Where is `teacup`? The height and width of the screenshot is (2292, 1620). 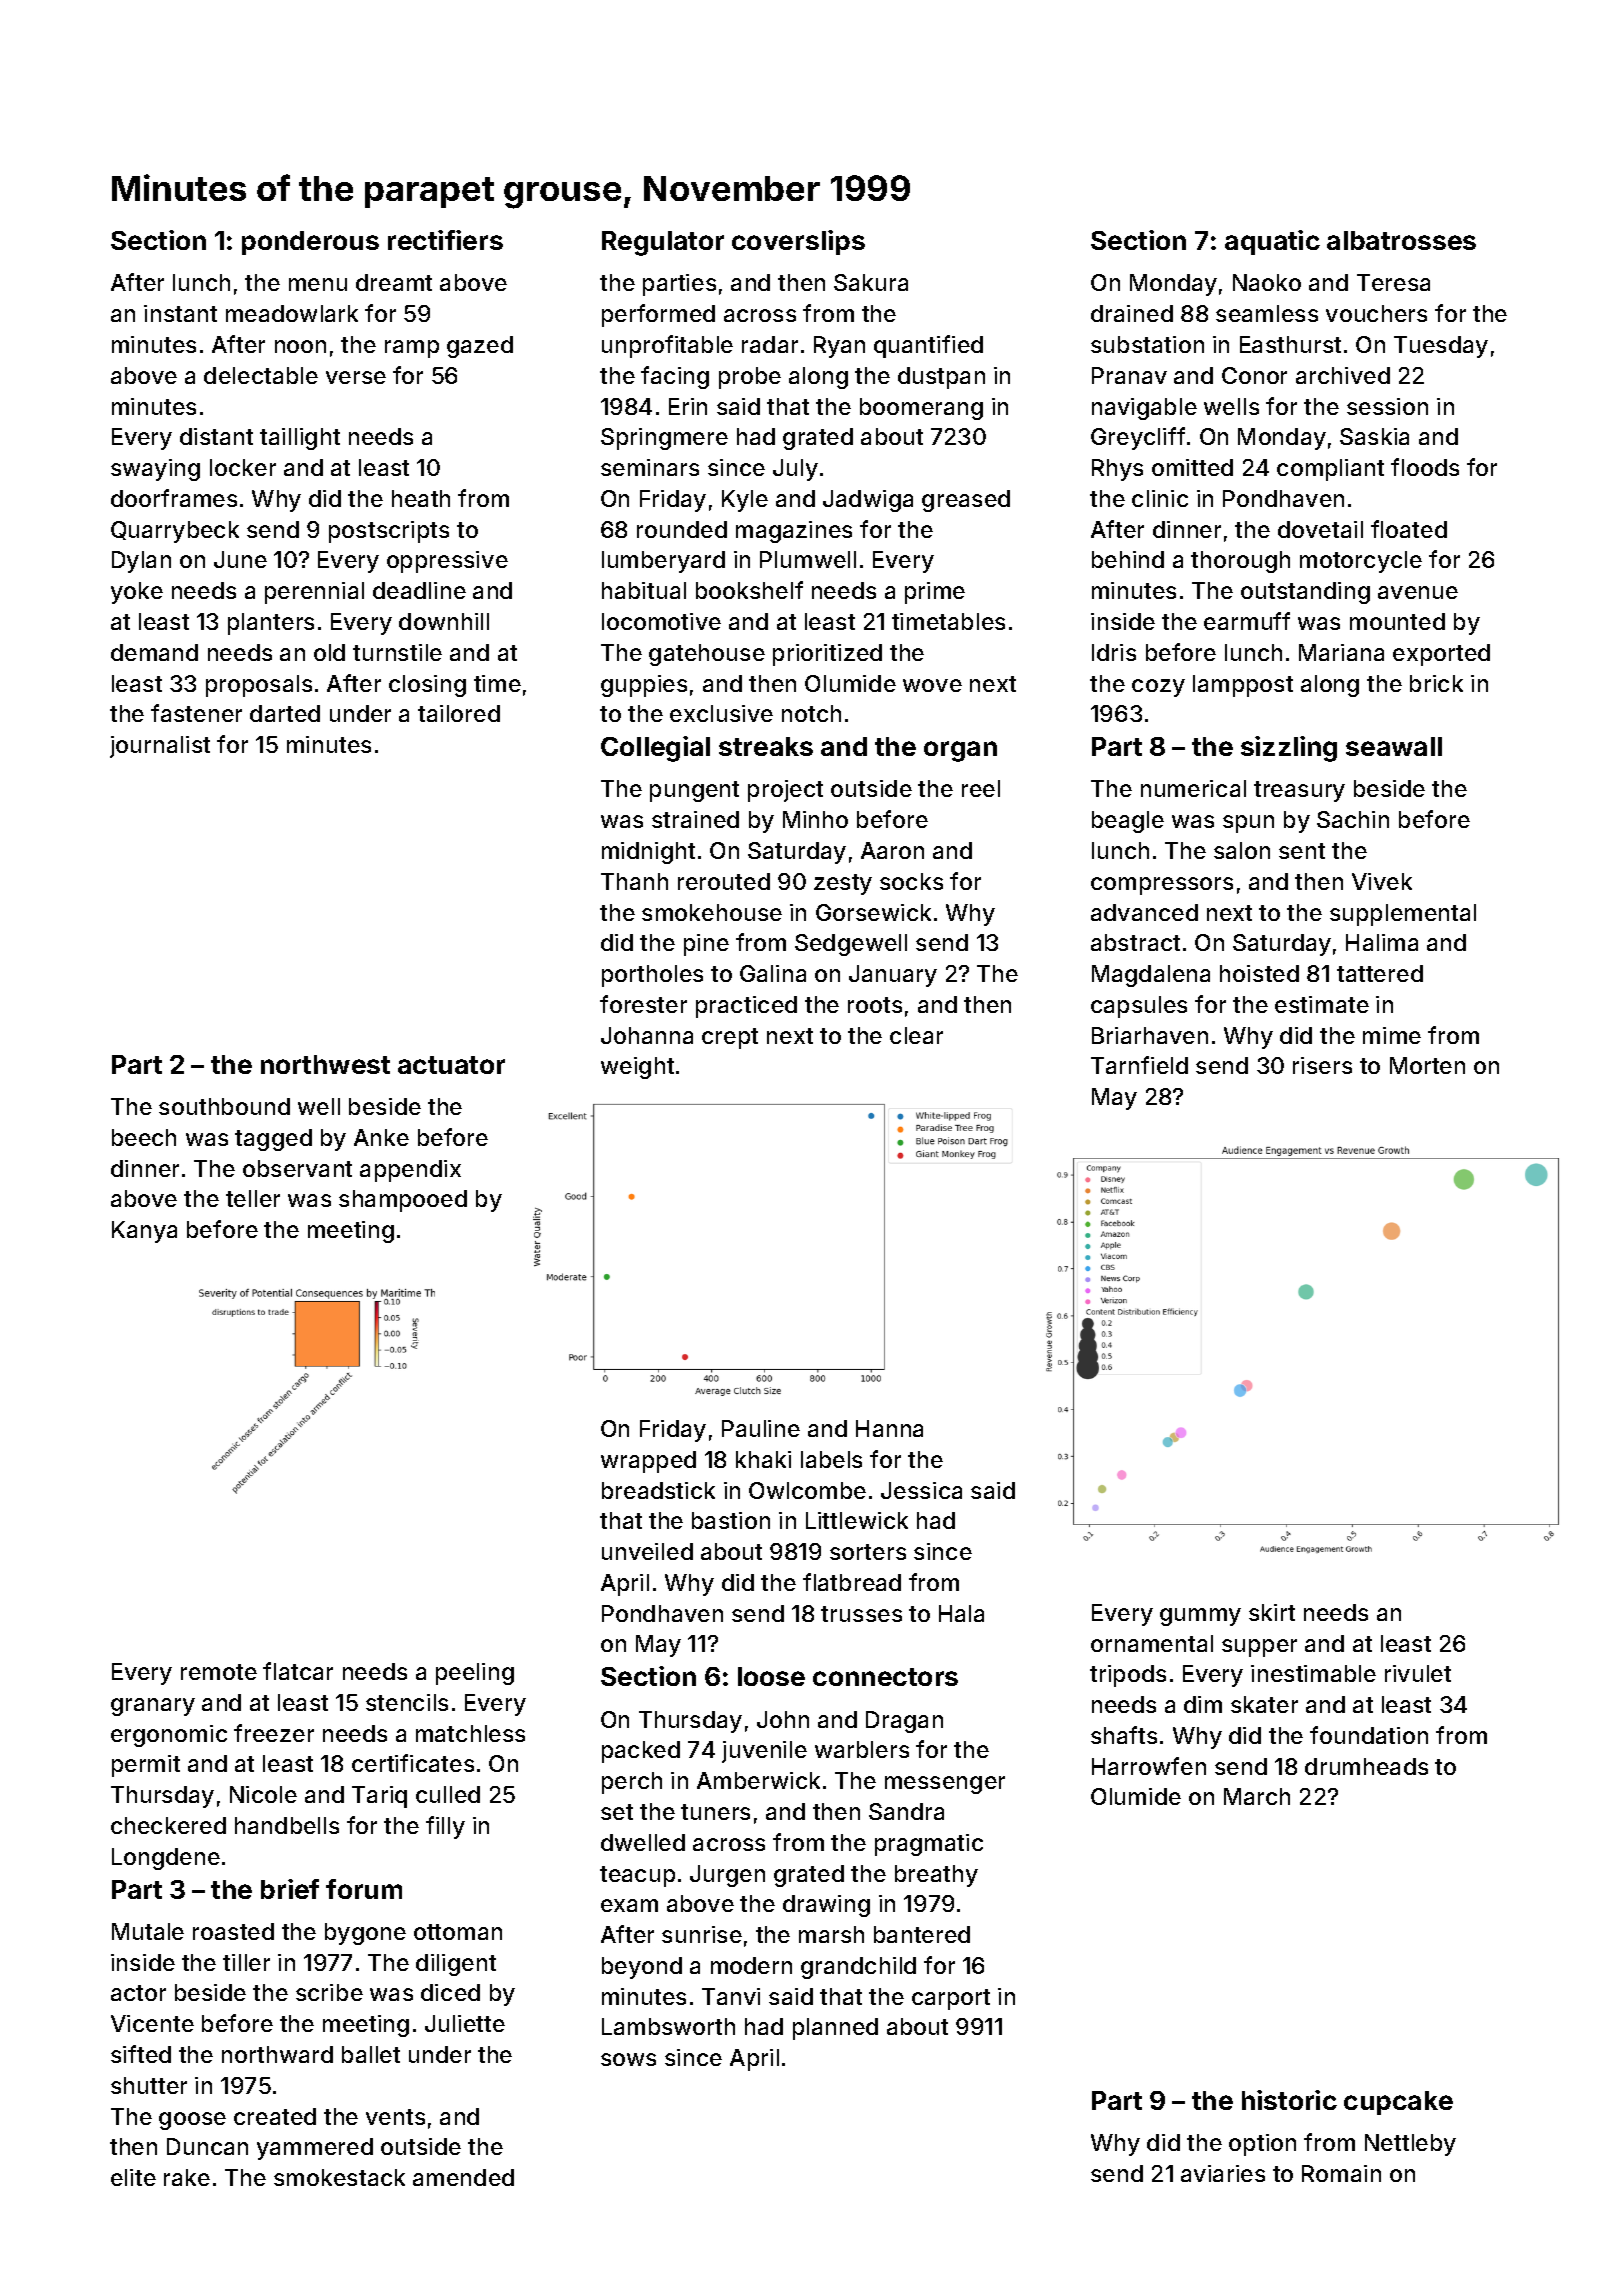 teacup is located at coordinates (637, 1876).
